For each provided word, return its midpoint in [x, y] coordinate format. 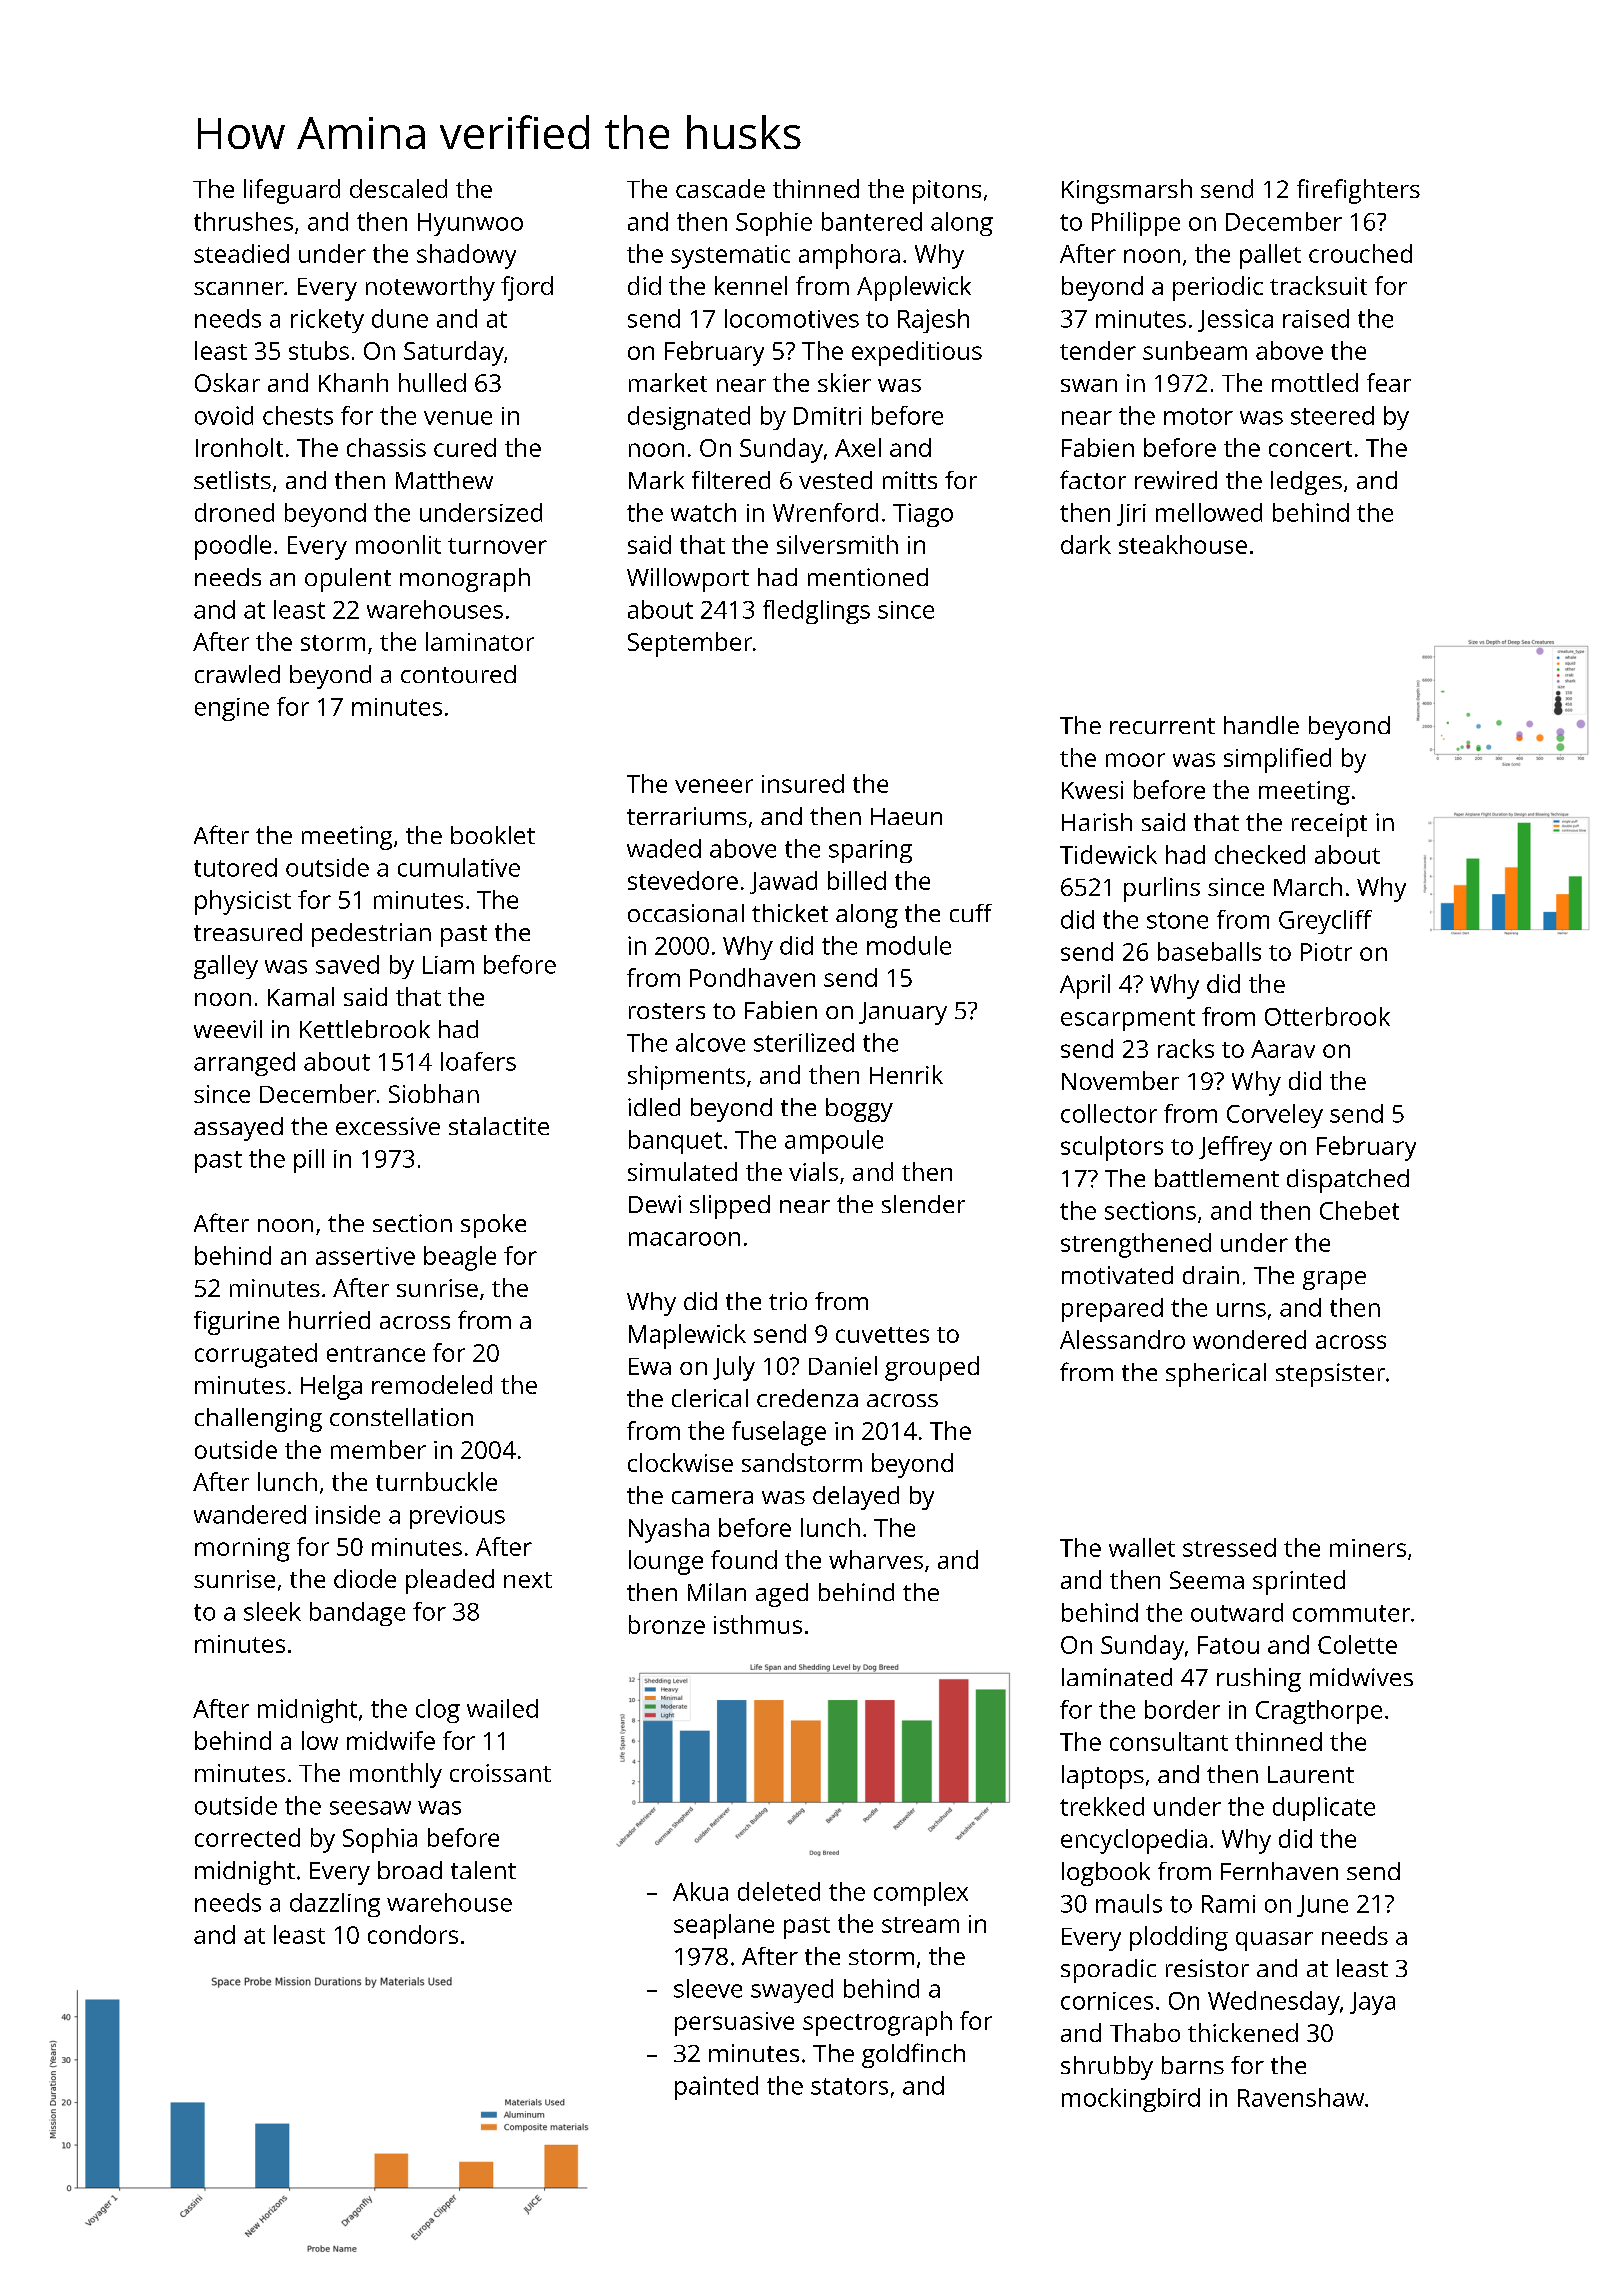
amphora [849, 256]
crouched [1360, 253]
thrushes [243, 221]
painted [716, 2088]
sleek [272, 1611]
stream [920, 1925]
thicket [790, 913]
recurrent [1162, 726]
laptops [1103, 1777]
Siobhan [434, 1093]
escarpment [1128, 1020]
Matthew [444, 480]
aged [782, 1595]
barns [1193, 2065]
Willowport [688, 580]
